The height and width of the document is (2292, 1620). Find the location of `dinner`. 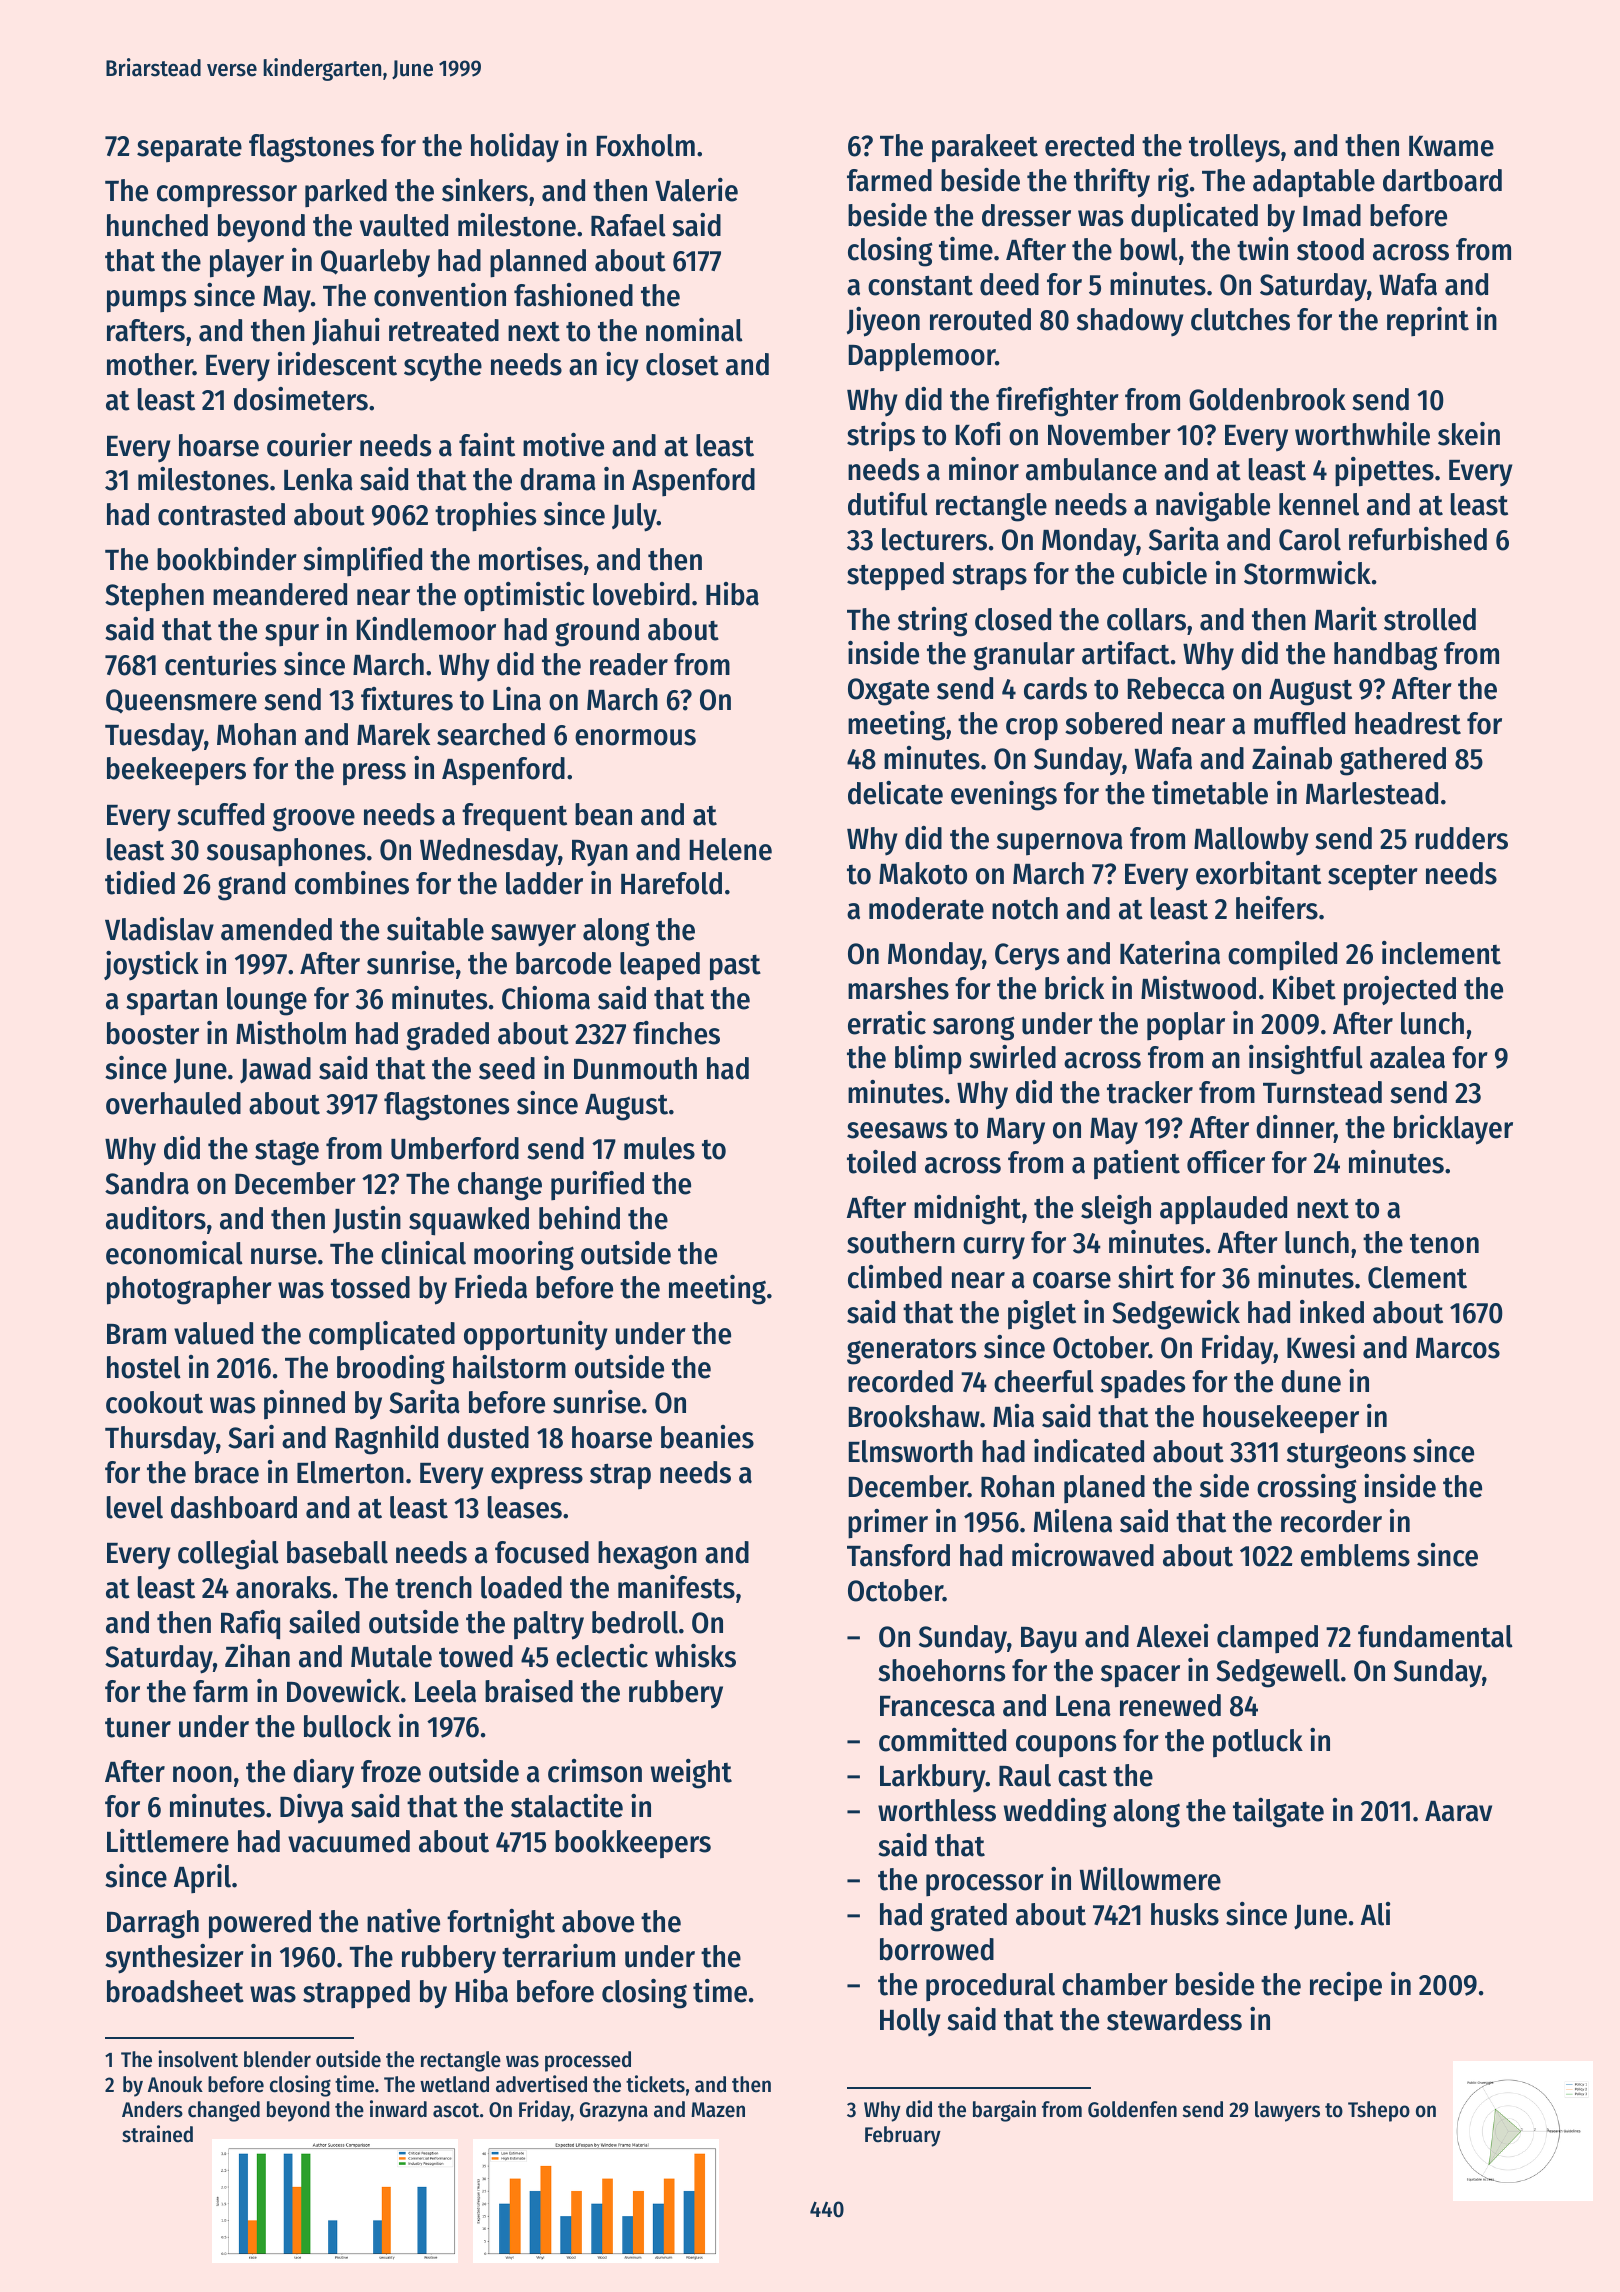

dinner is located at coordinates (1295, 1127).
